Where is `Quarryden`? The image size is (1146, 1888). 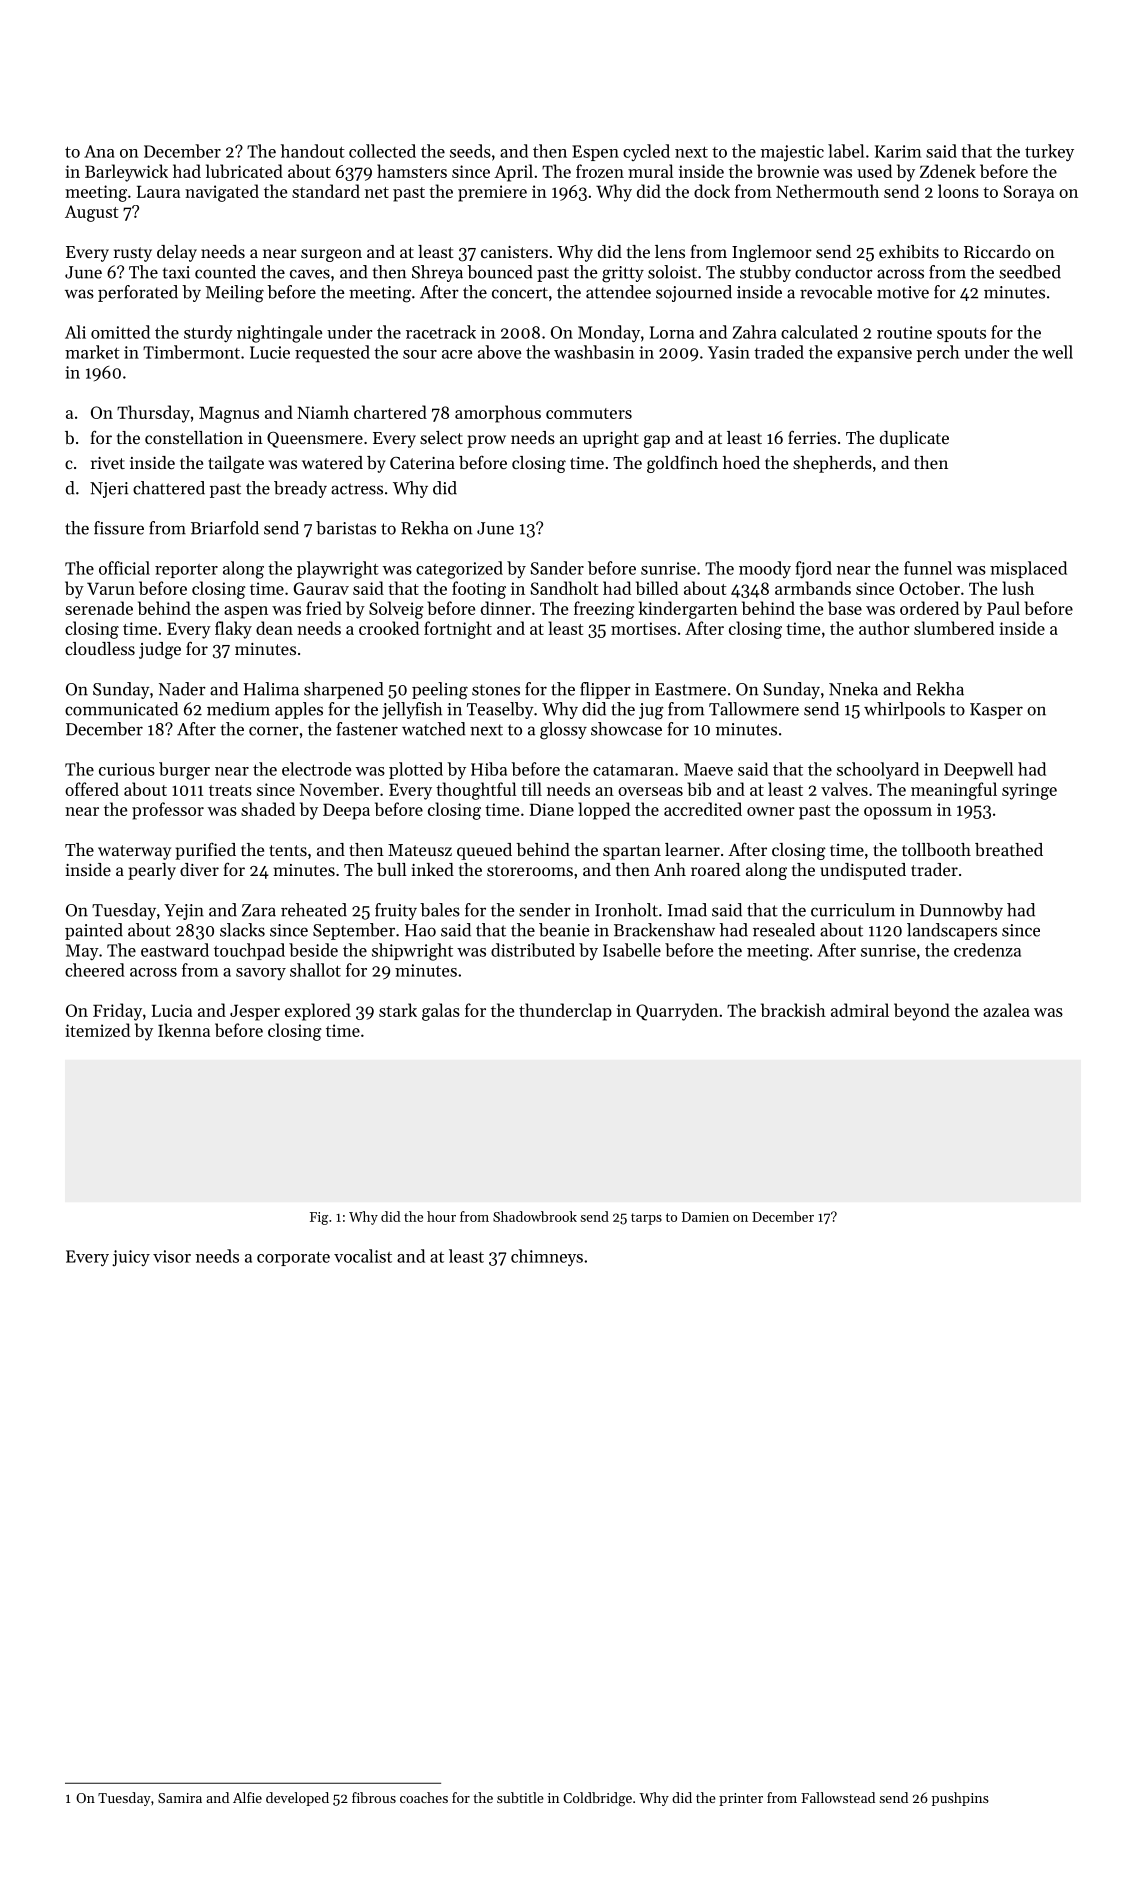
Quarryden is located at coordinates (677, 1012).
